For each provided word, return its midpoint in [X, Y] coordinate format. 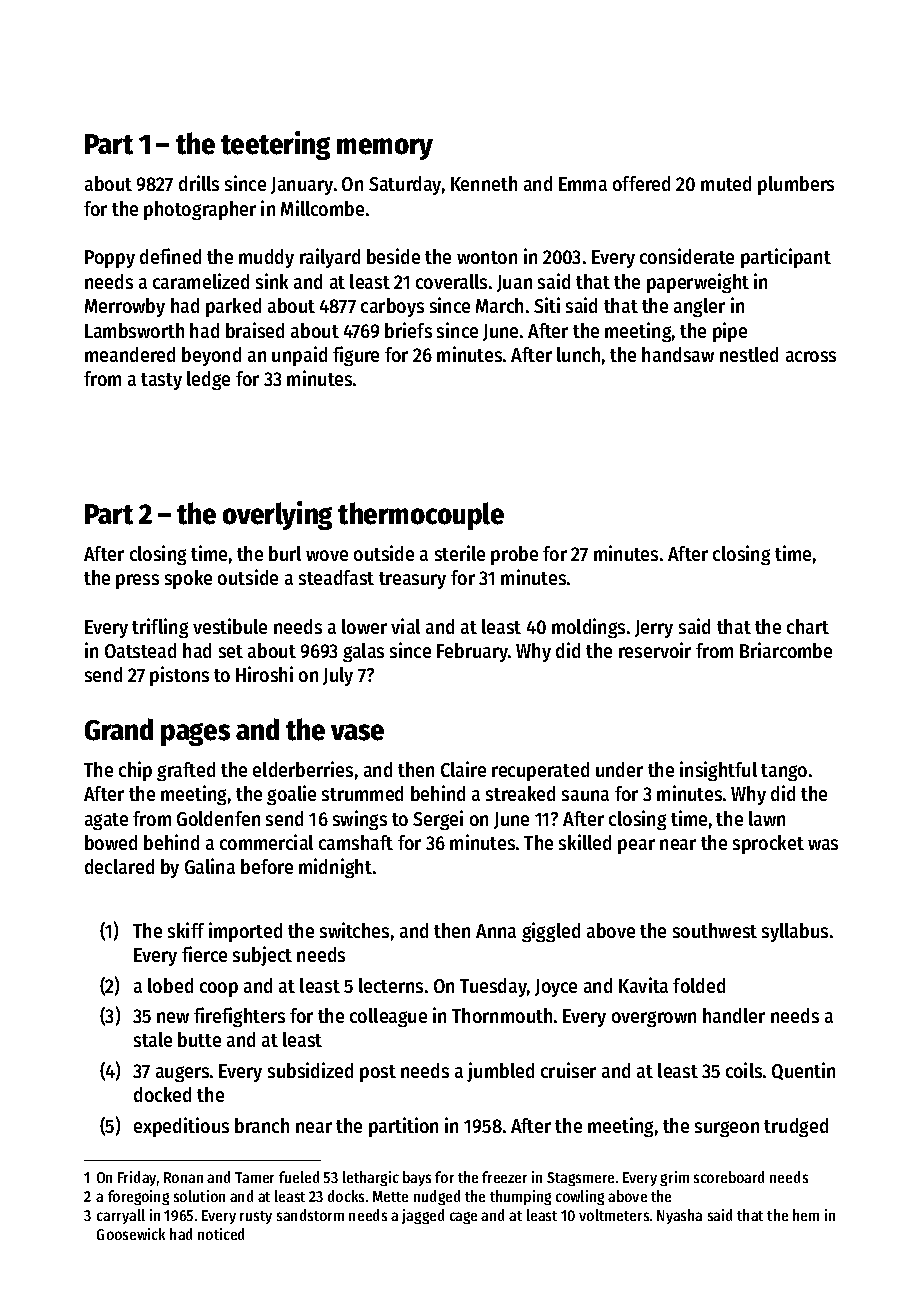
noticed [221, 1234]
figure [356, 356]
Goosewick [131, 1234]
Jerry [654, 629]
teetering [275, 145]
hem [806, 1215]
